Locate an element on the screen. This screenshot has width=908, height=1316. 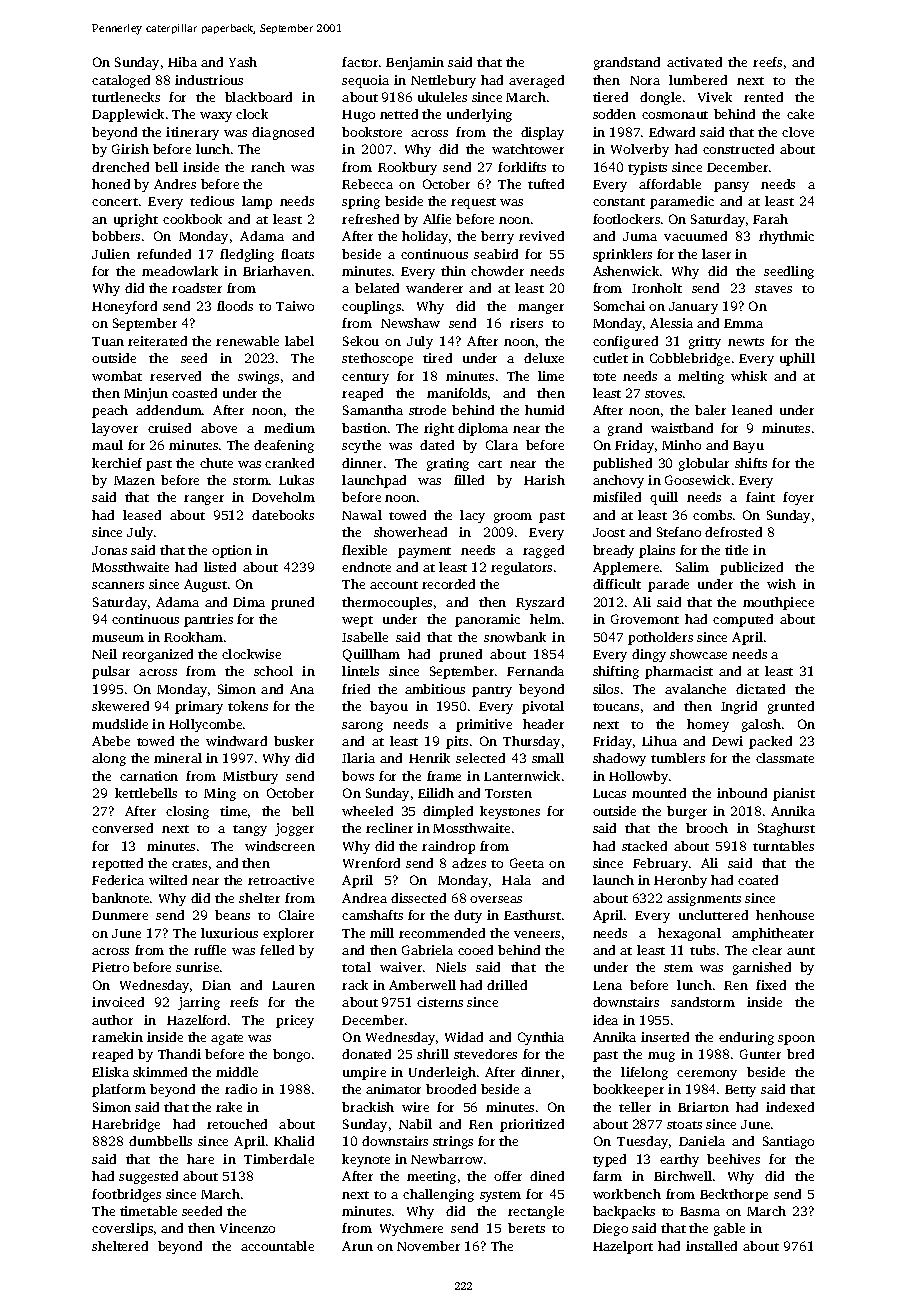
rented is located at coordinates (763, 97).
